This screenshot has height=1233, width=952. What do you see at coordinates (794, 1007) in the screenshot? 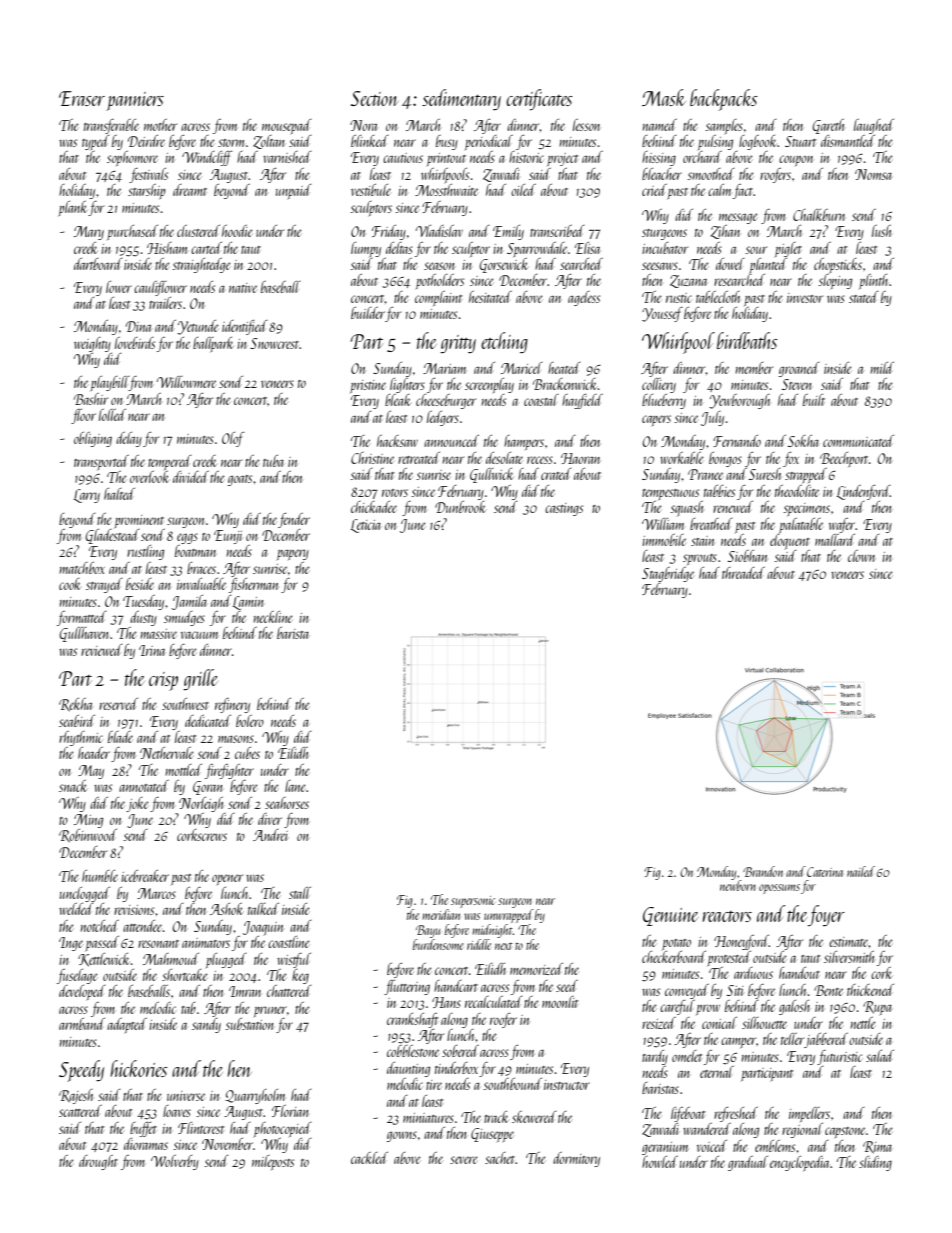
I see `galosh` at bounding box center [794, 1007].
